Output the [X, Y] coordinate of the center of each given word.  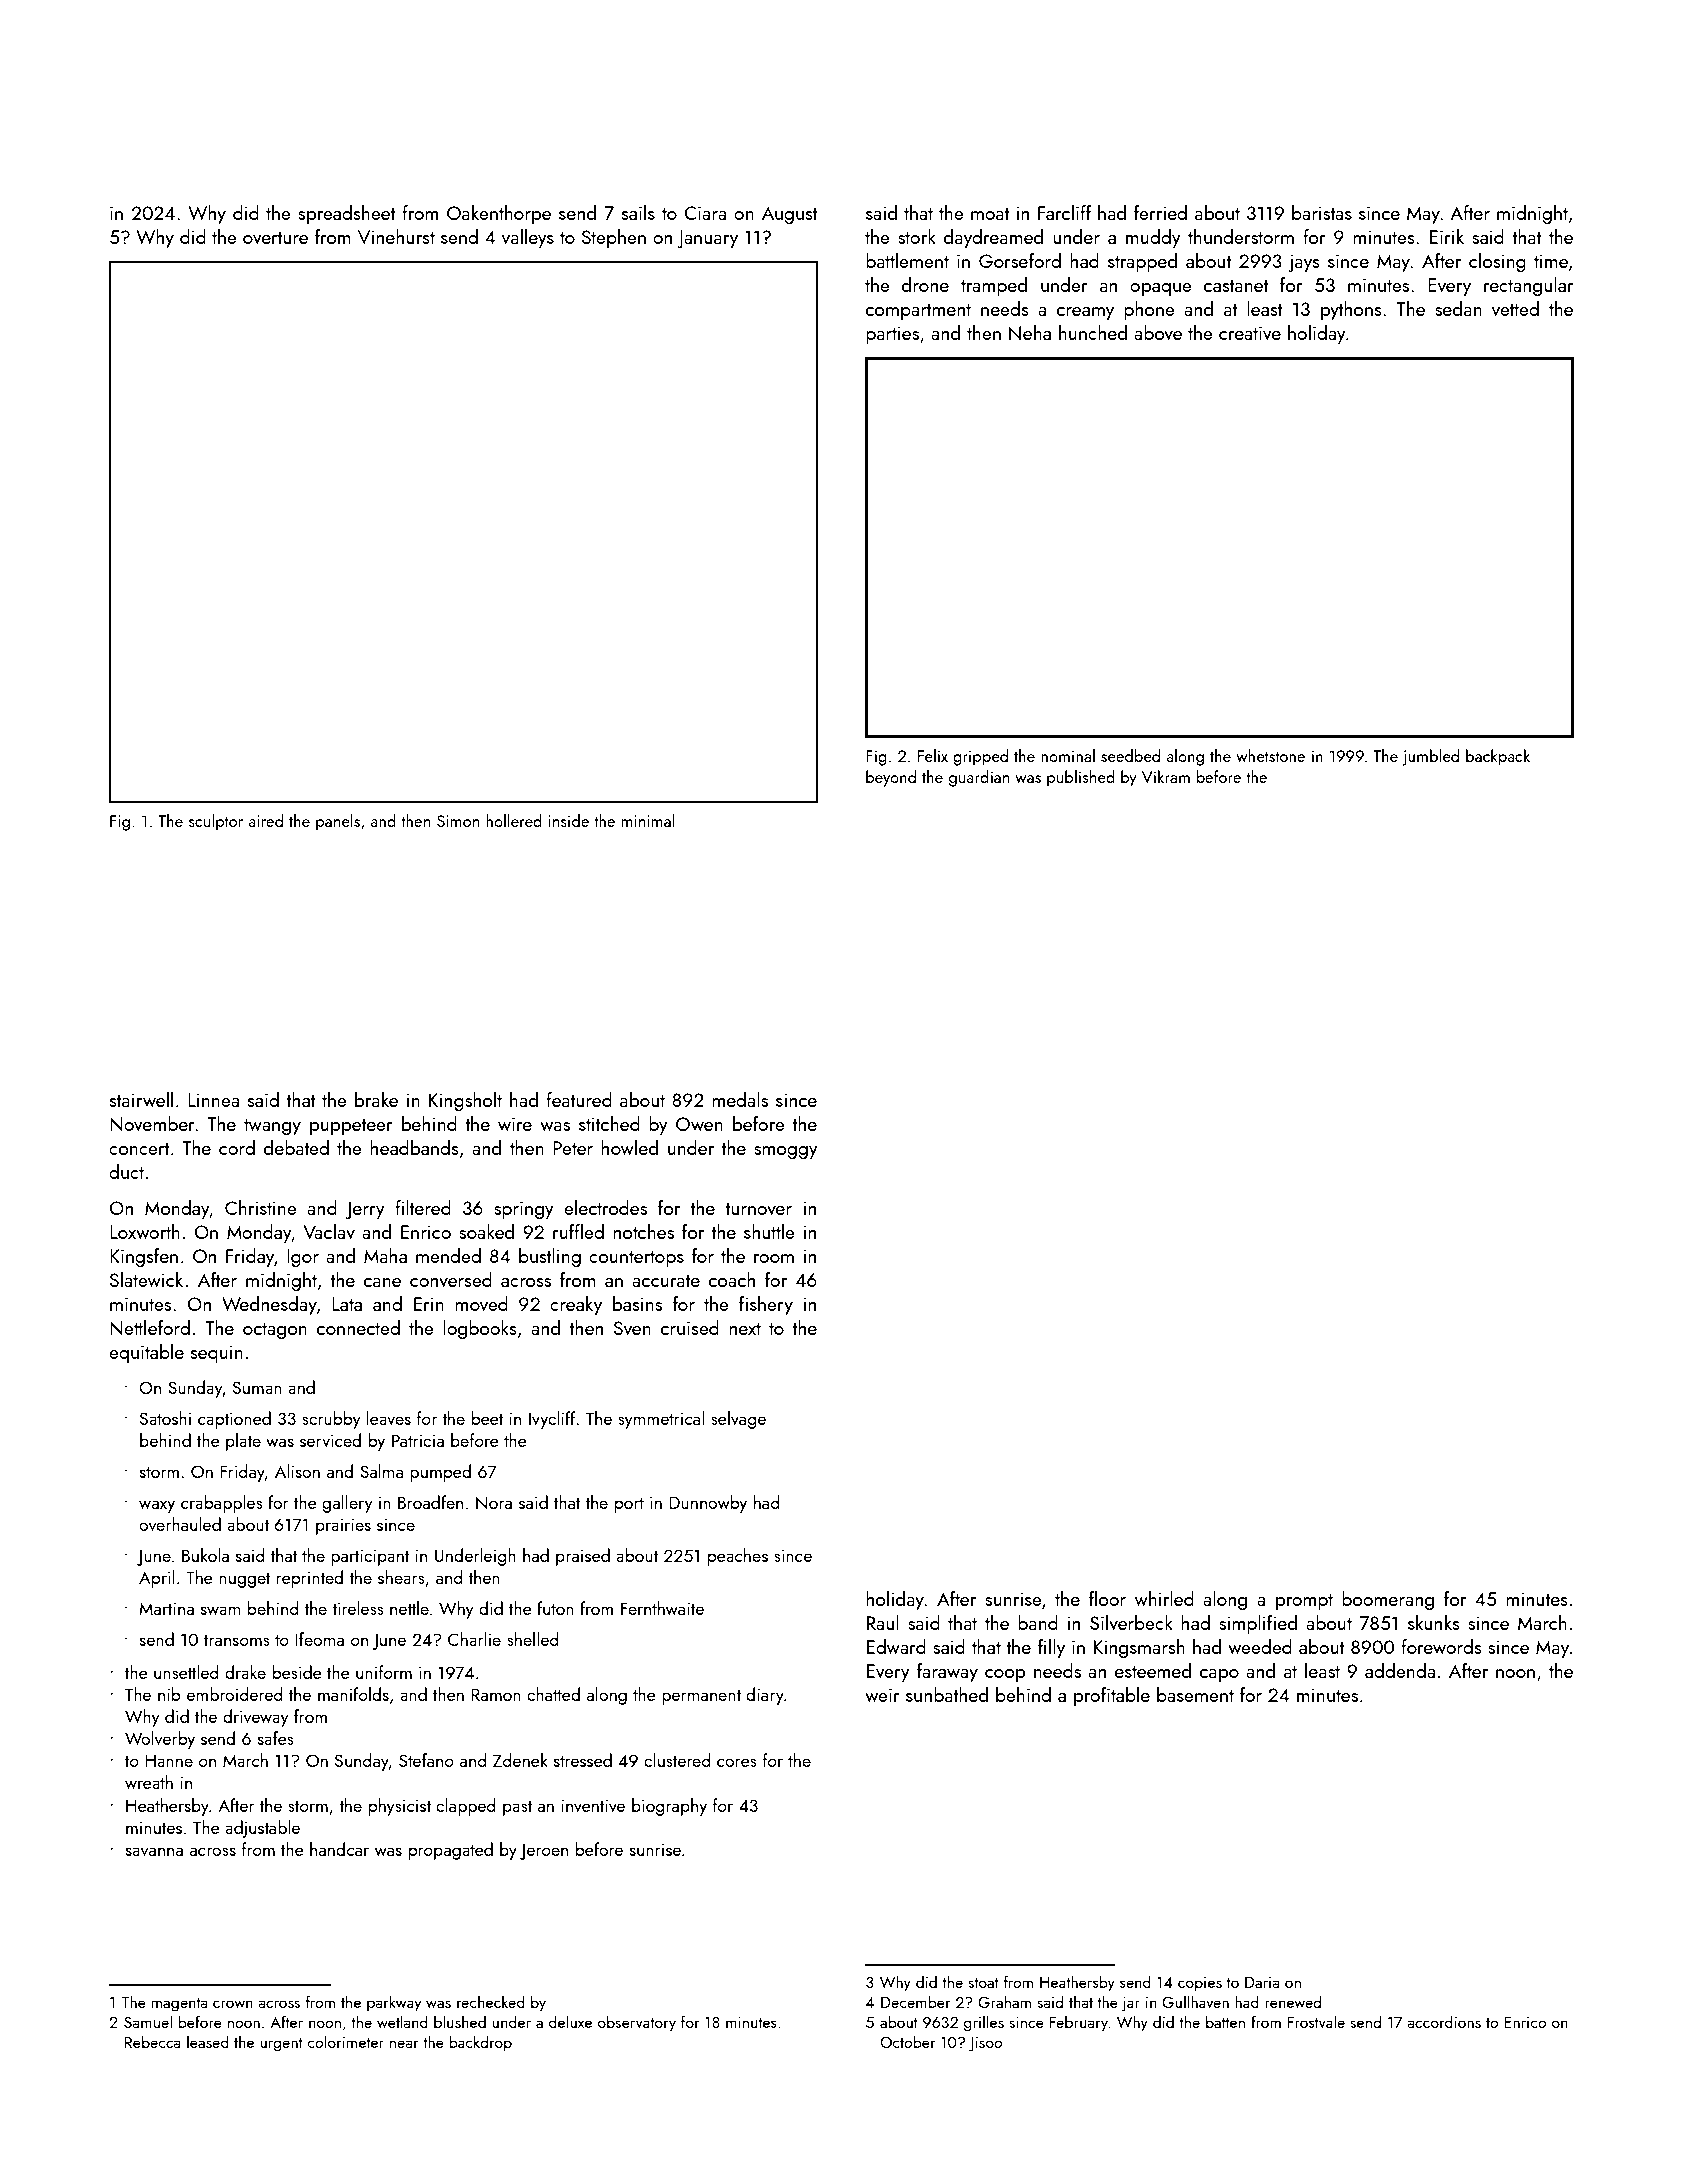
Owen [699, 1124]
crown [233, 2004]
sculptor [216, 822]
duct [126, 1171]
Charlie [474, 1639]
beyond [891, 778]
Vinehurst [396, 236]
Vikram [1166, 776]
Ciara [705, 213]
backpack [1498, 757]
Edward [896, 1646]
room [774, 1258]
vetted [1515, 308]
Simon [458, 821]
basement [1195, 1694]
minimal [648, 820]
